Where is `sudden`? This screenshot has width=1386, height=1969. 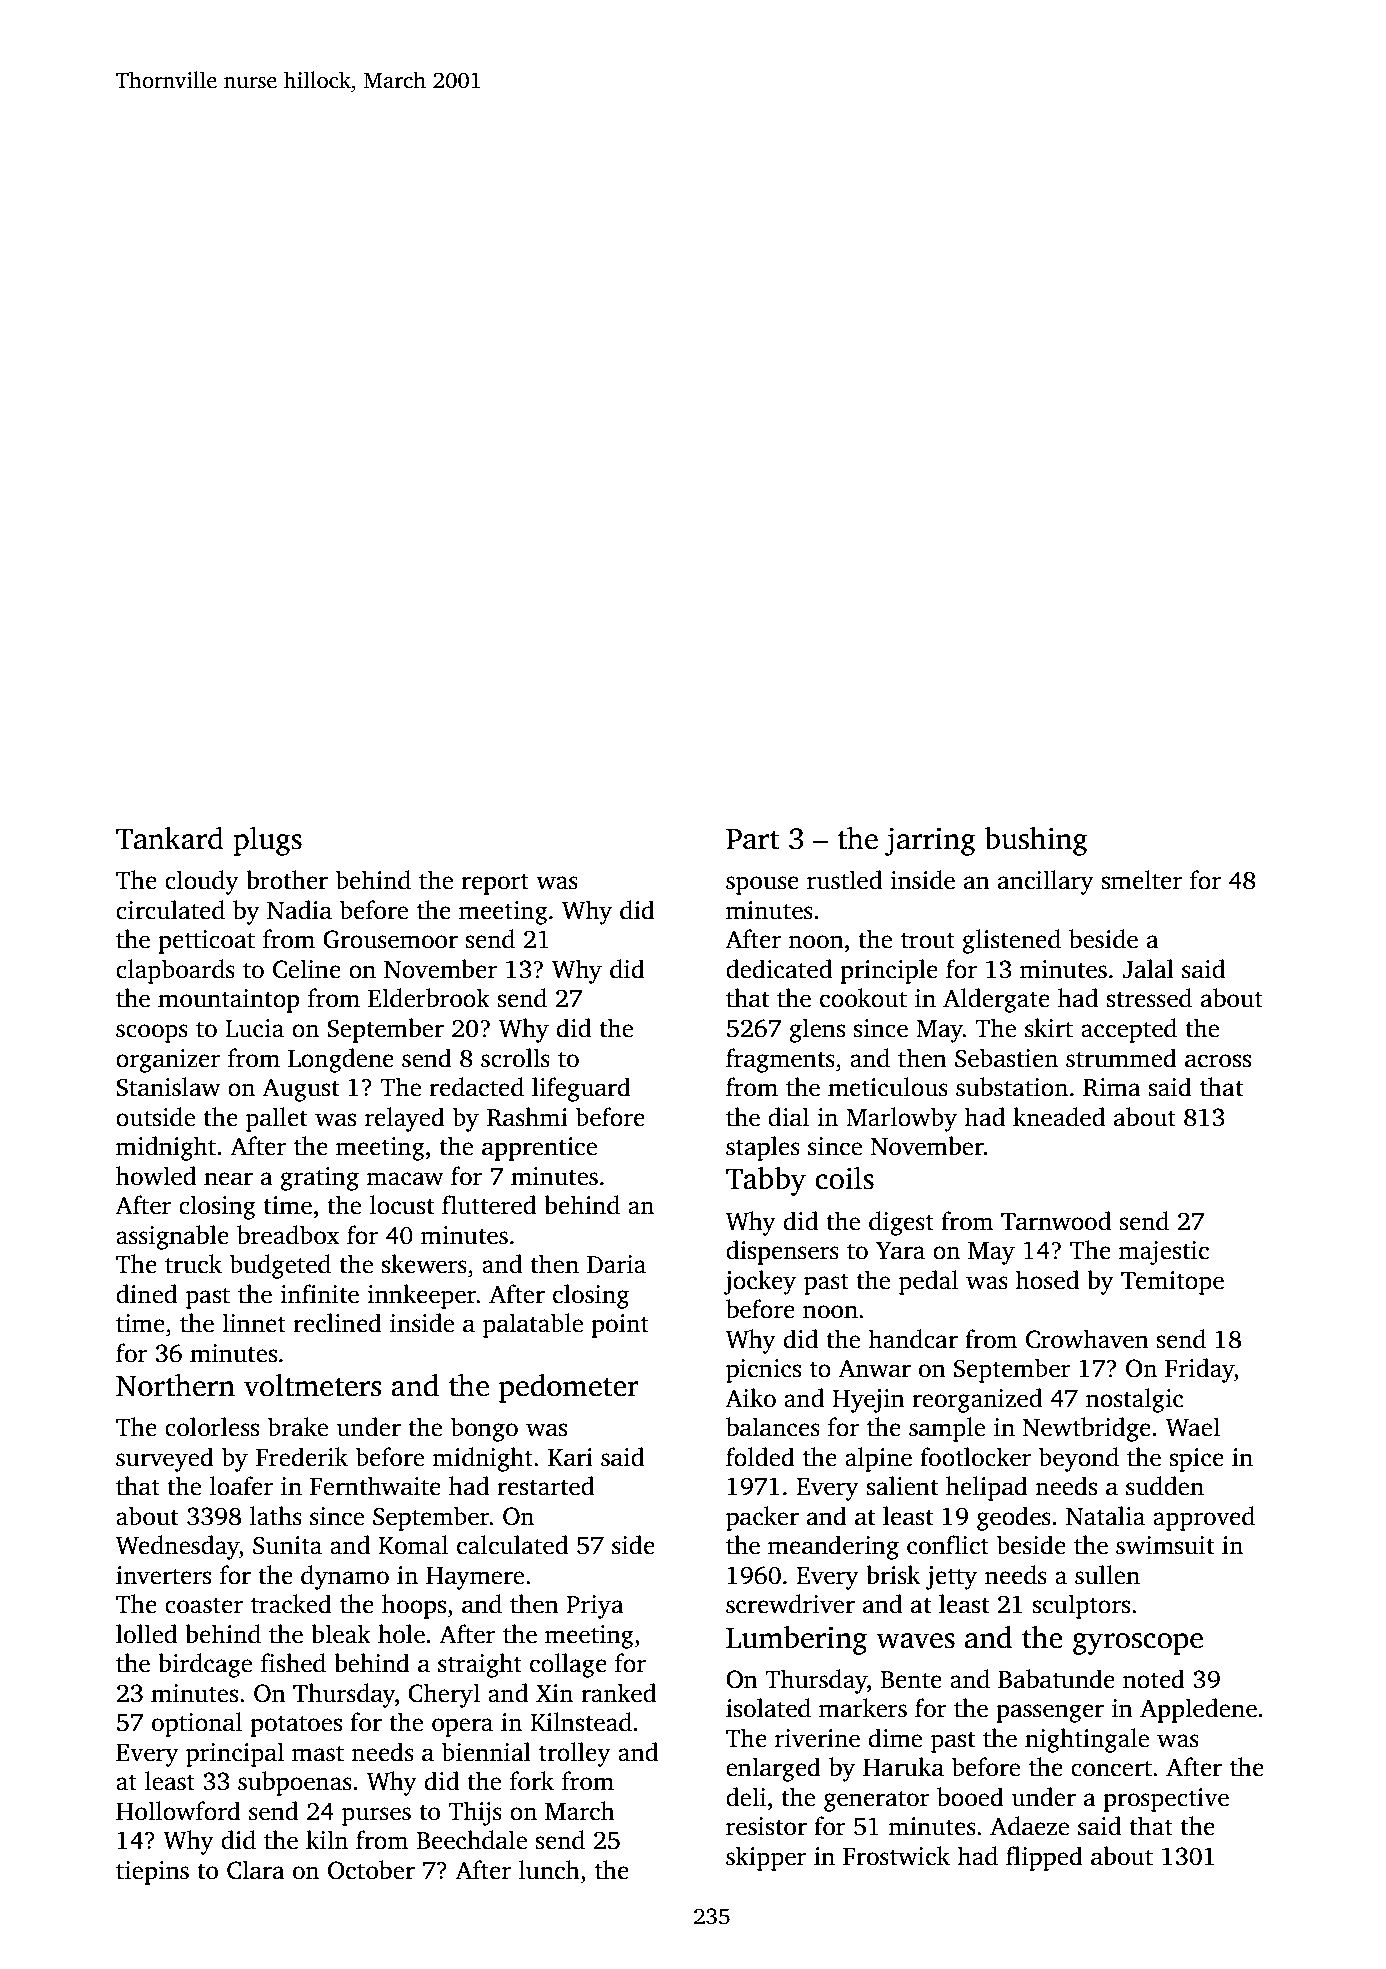
sudden is located at coordinates (1165, 1486).
